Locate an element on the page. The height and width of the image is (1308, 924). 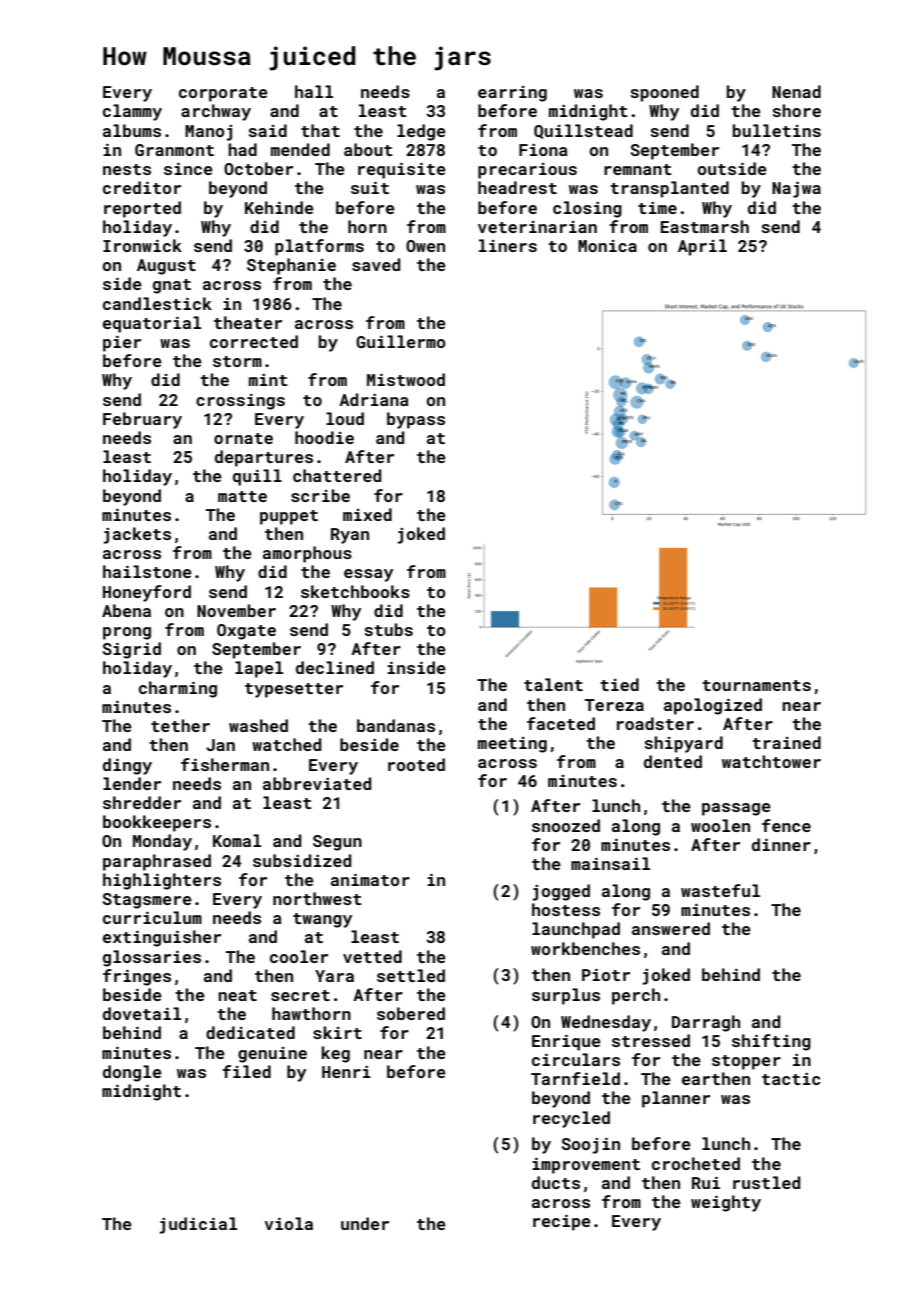
Ironwick is located at coordinates (142, 245).
